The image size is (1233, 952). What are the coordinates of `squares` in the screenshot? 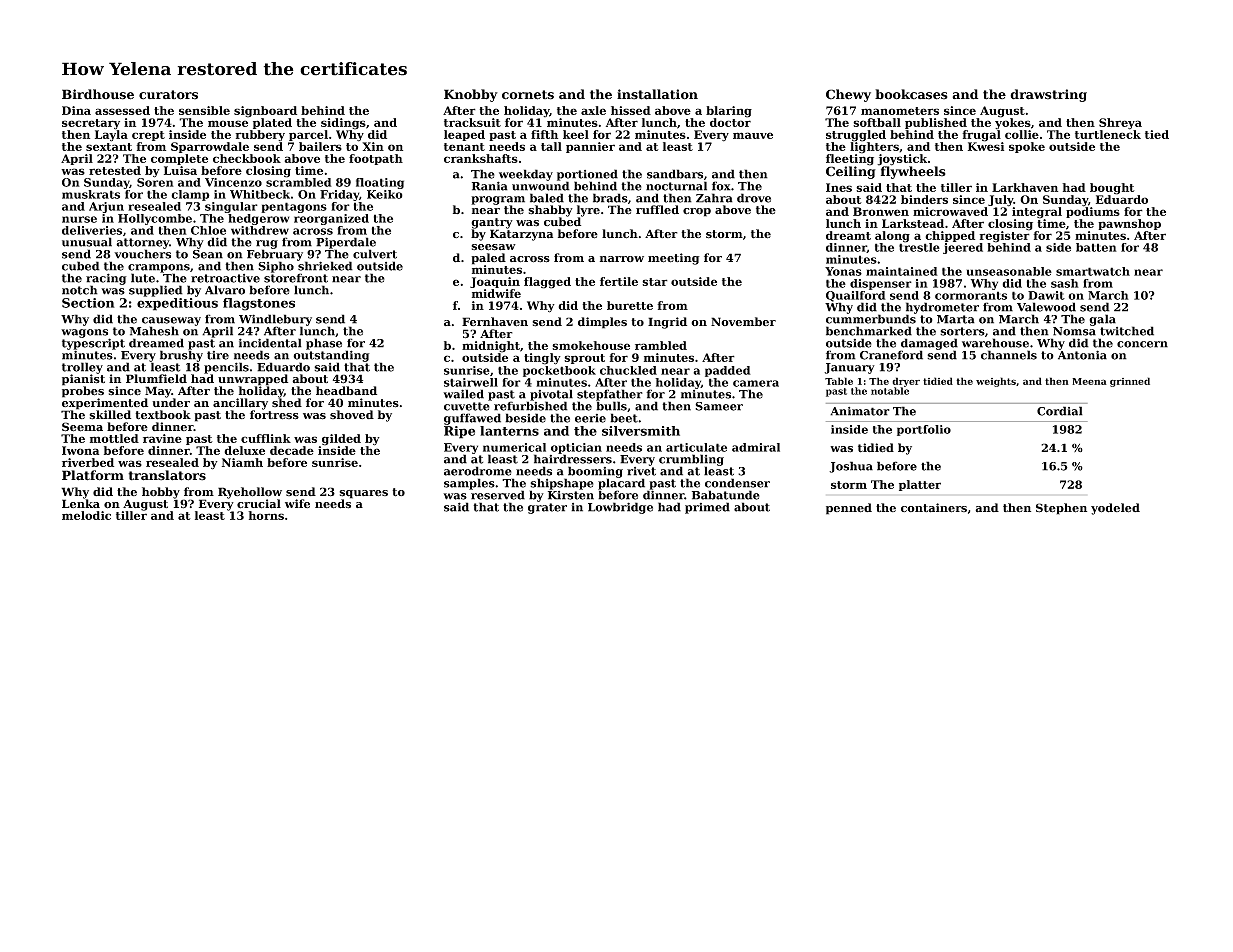 It's located at (363, 494).
